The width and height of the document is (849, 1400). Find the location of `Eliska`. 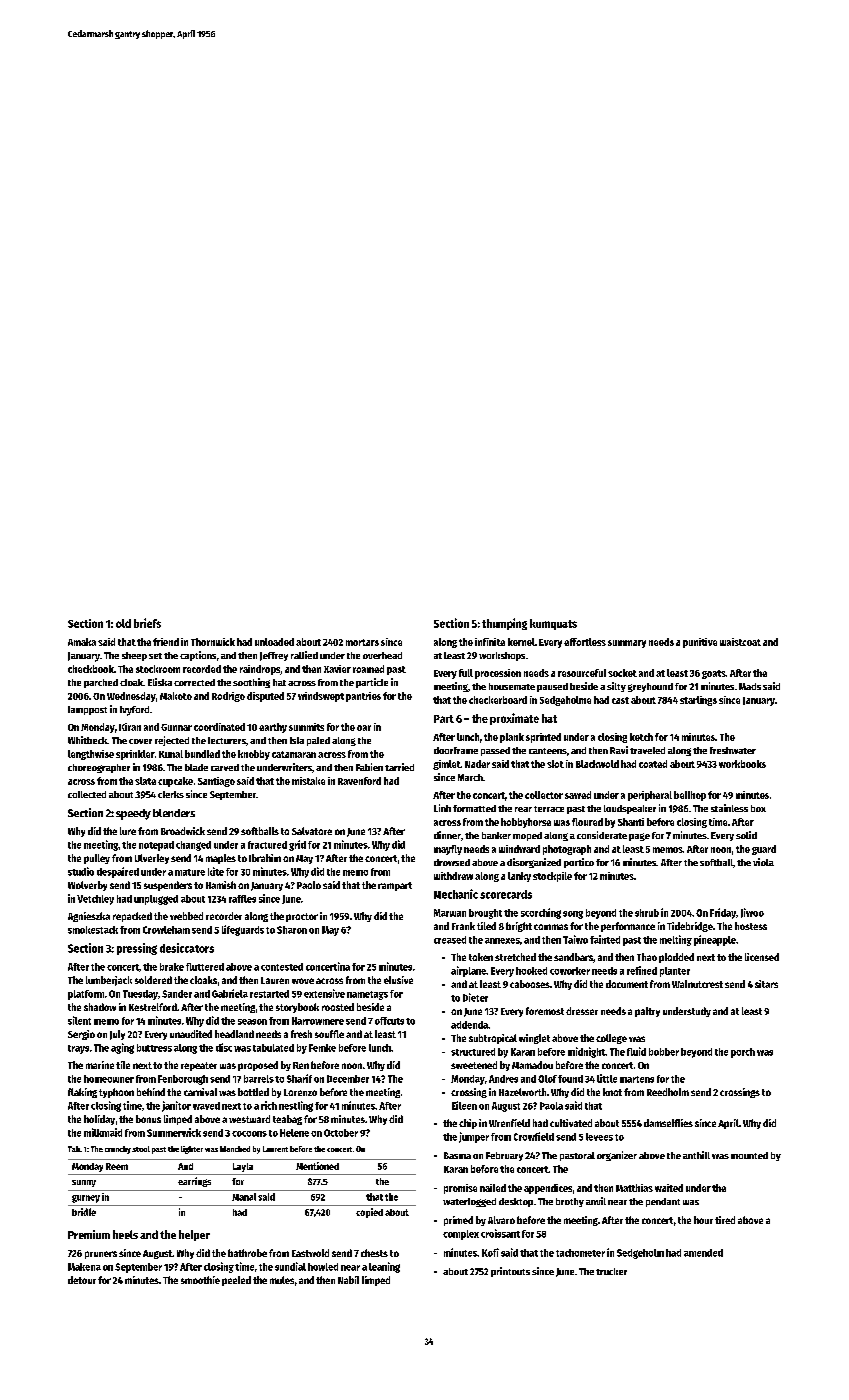

Eliska is located at coordinates (160, 682).
